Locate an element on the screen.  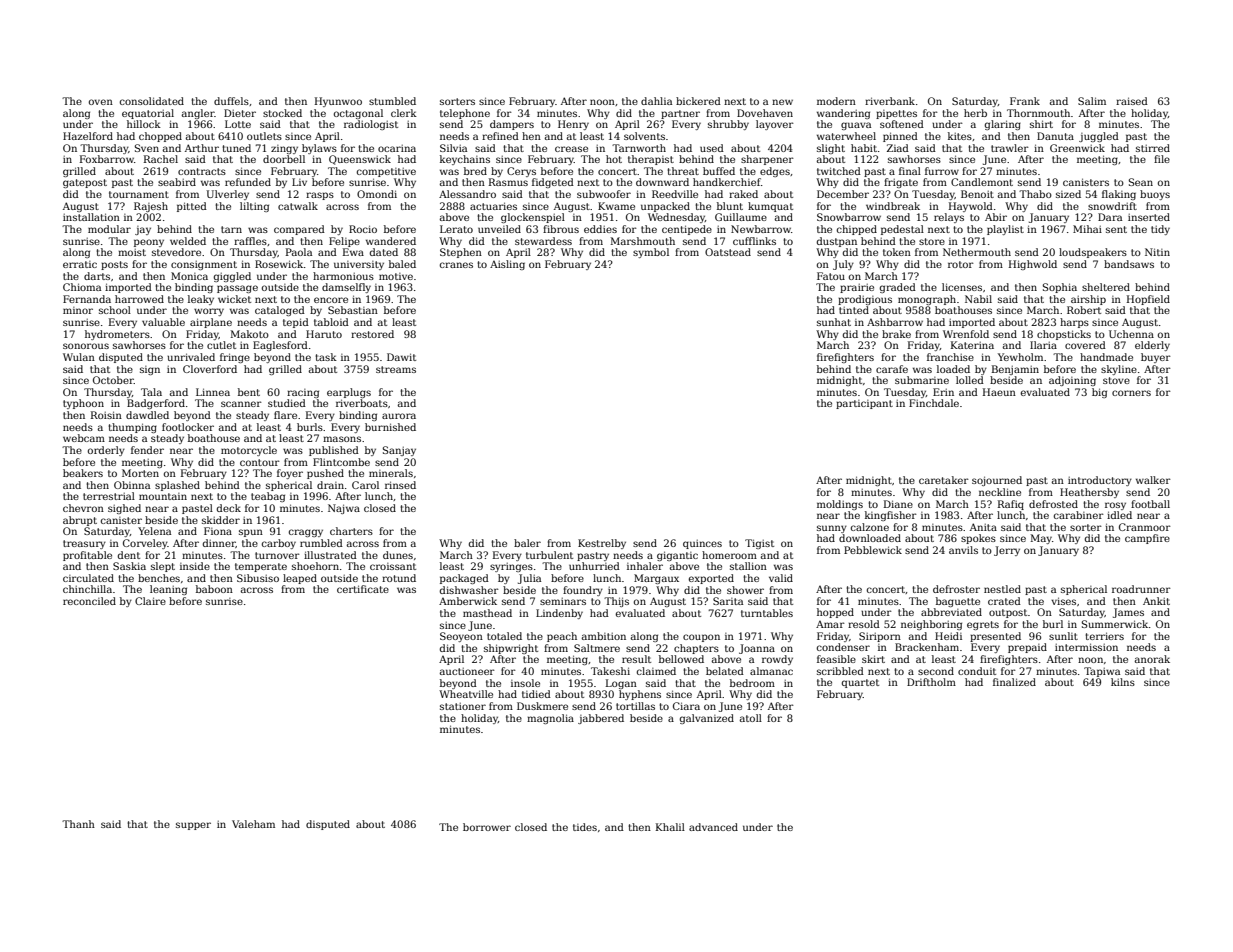
rotor is located at coordinates (961, 264).
